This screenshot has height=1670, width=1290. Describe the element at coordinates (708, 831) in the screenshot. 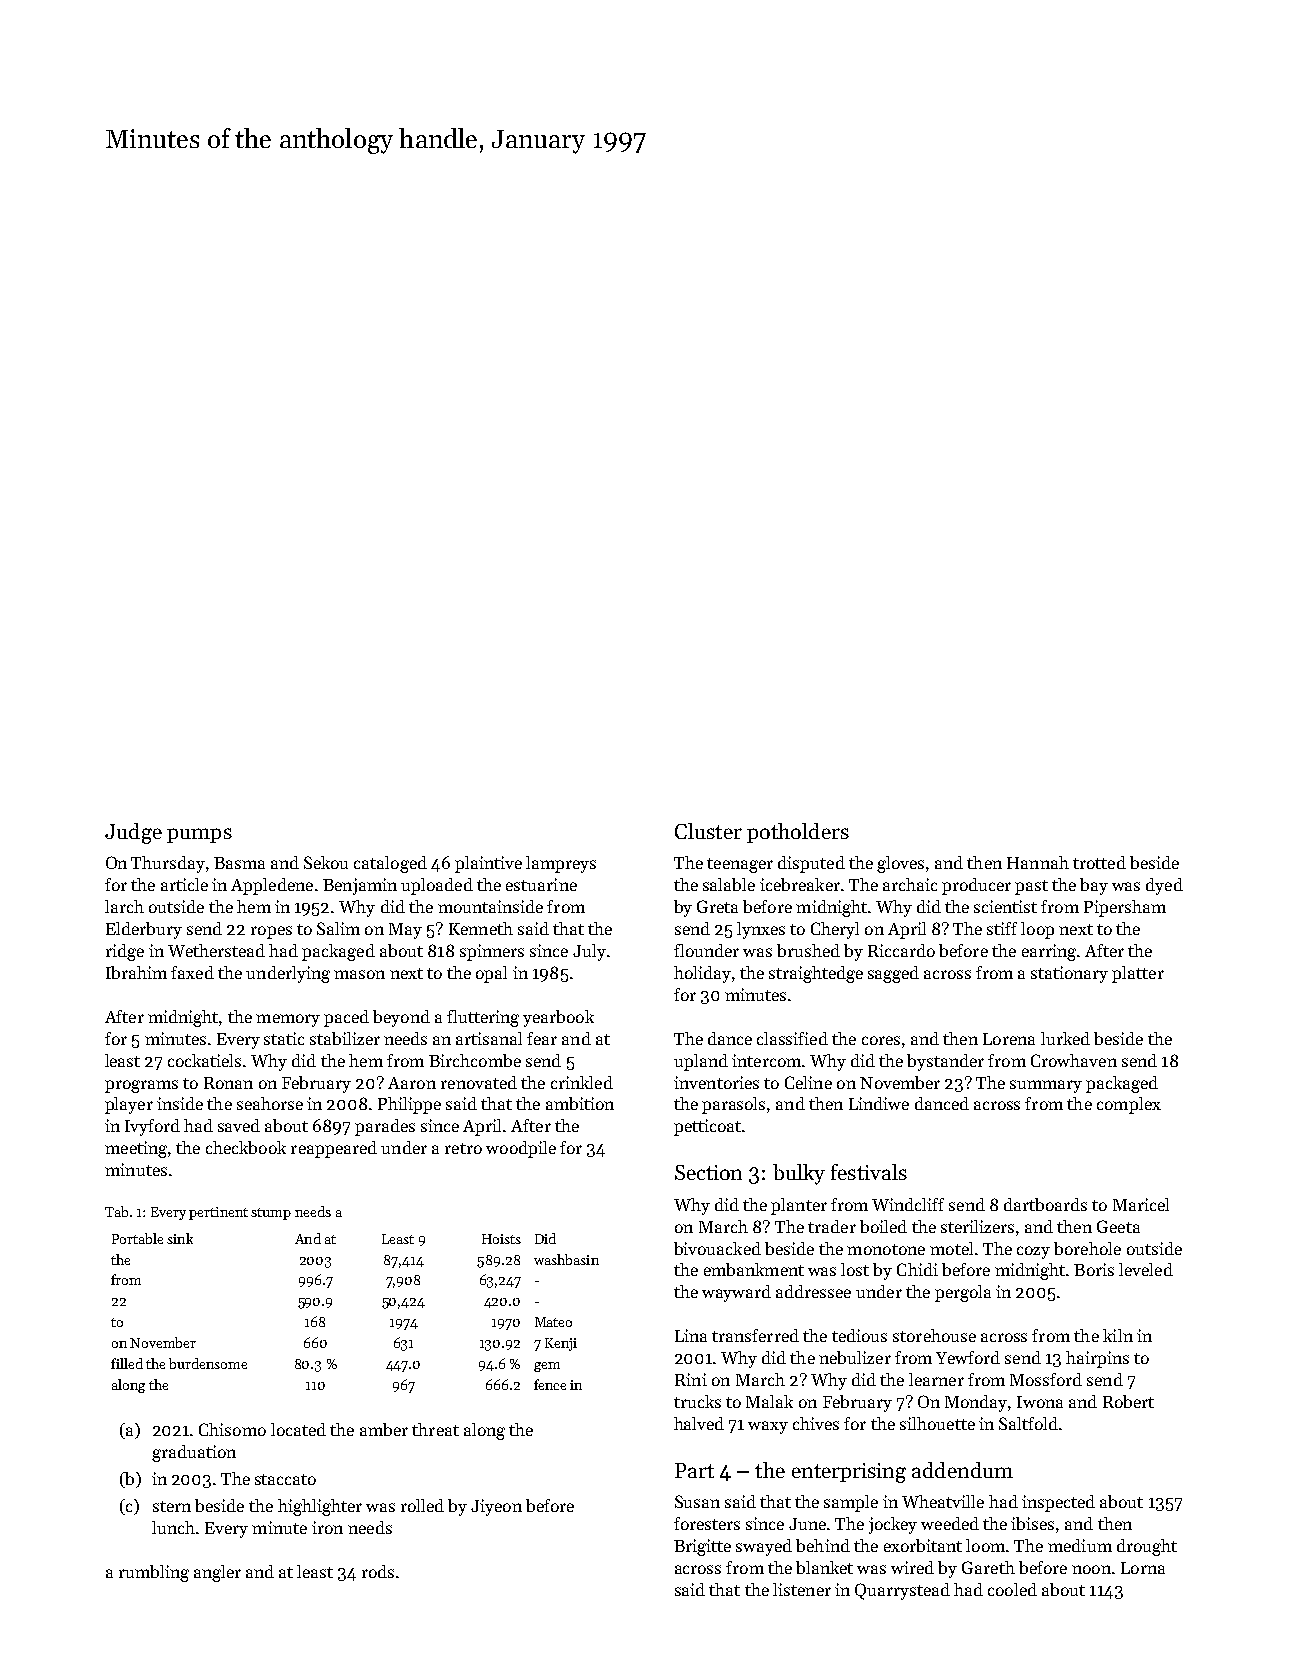

I see `Cluster` at that location.
